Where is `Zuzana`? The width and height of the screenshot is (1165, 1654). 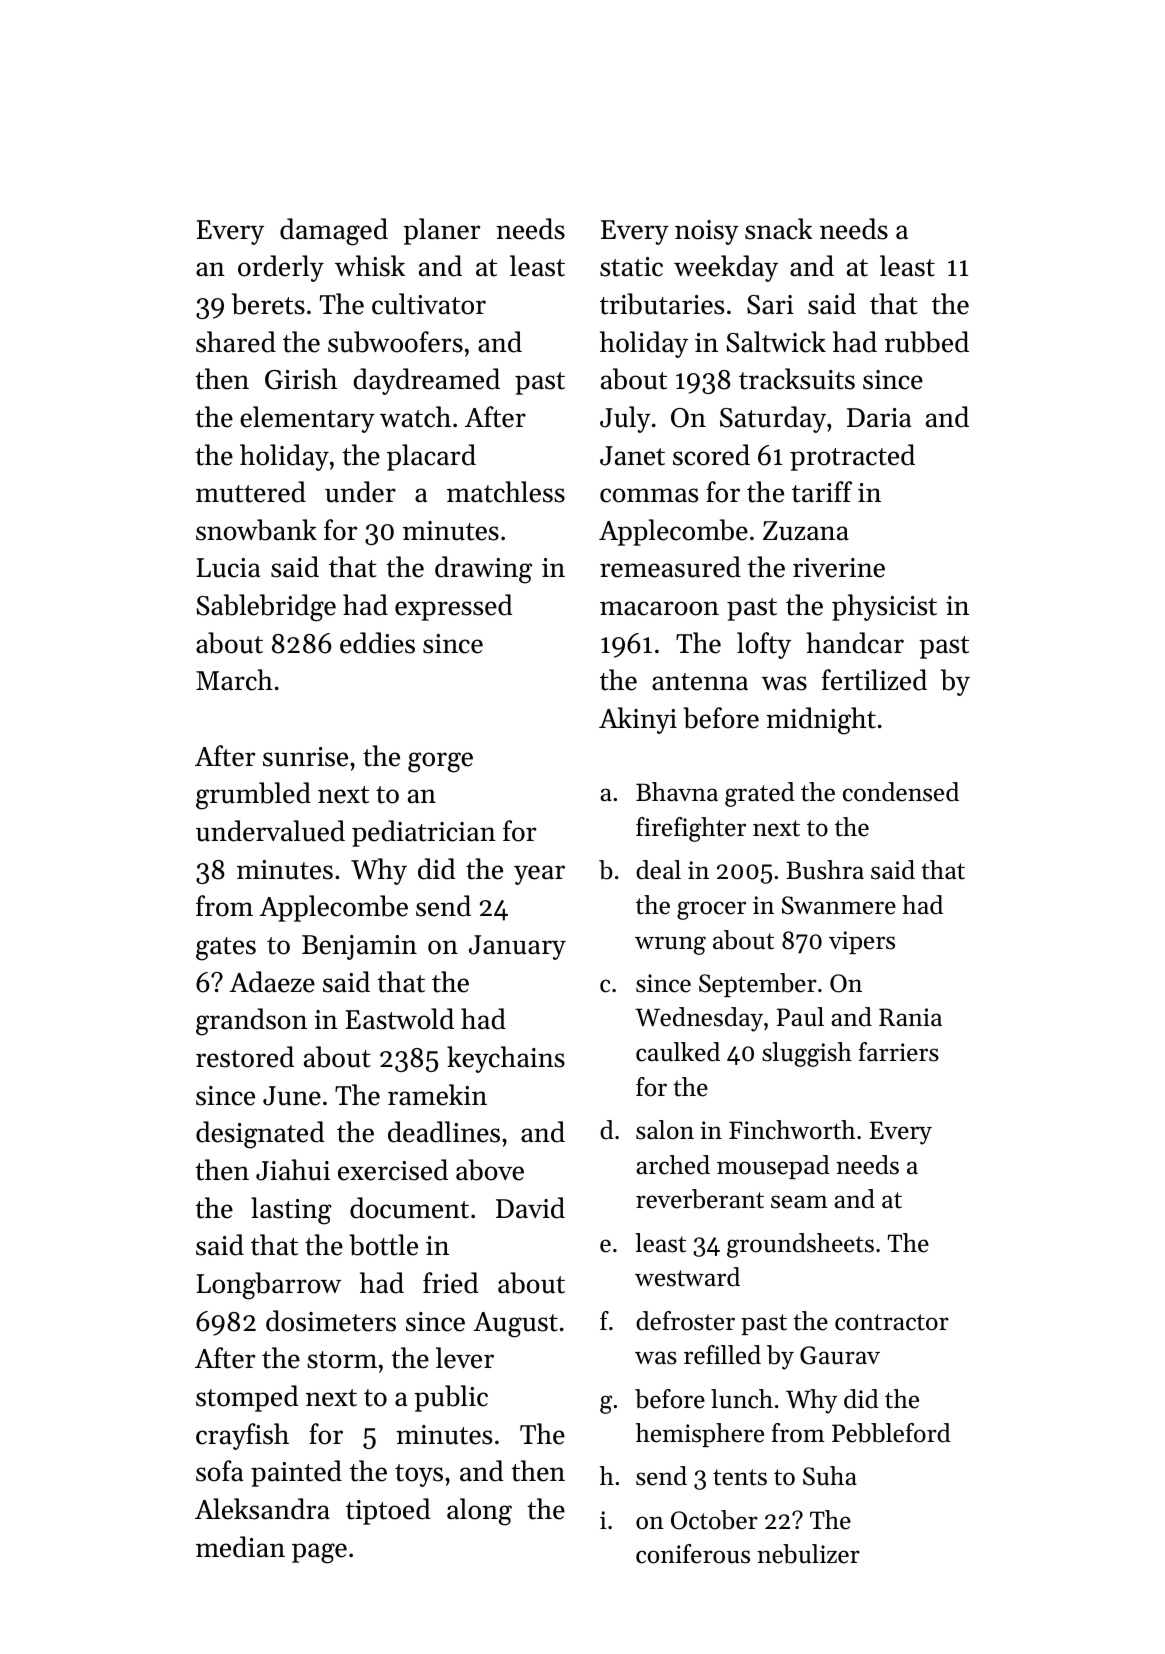
Zuzana is located at coordinates (806, 531).
